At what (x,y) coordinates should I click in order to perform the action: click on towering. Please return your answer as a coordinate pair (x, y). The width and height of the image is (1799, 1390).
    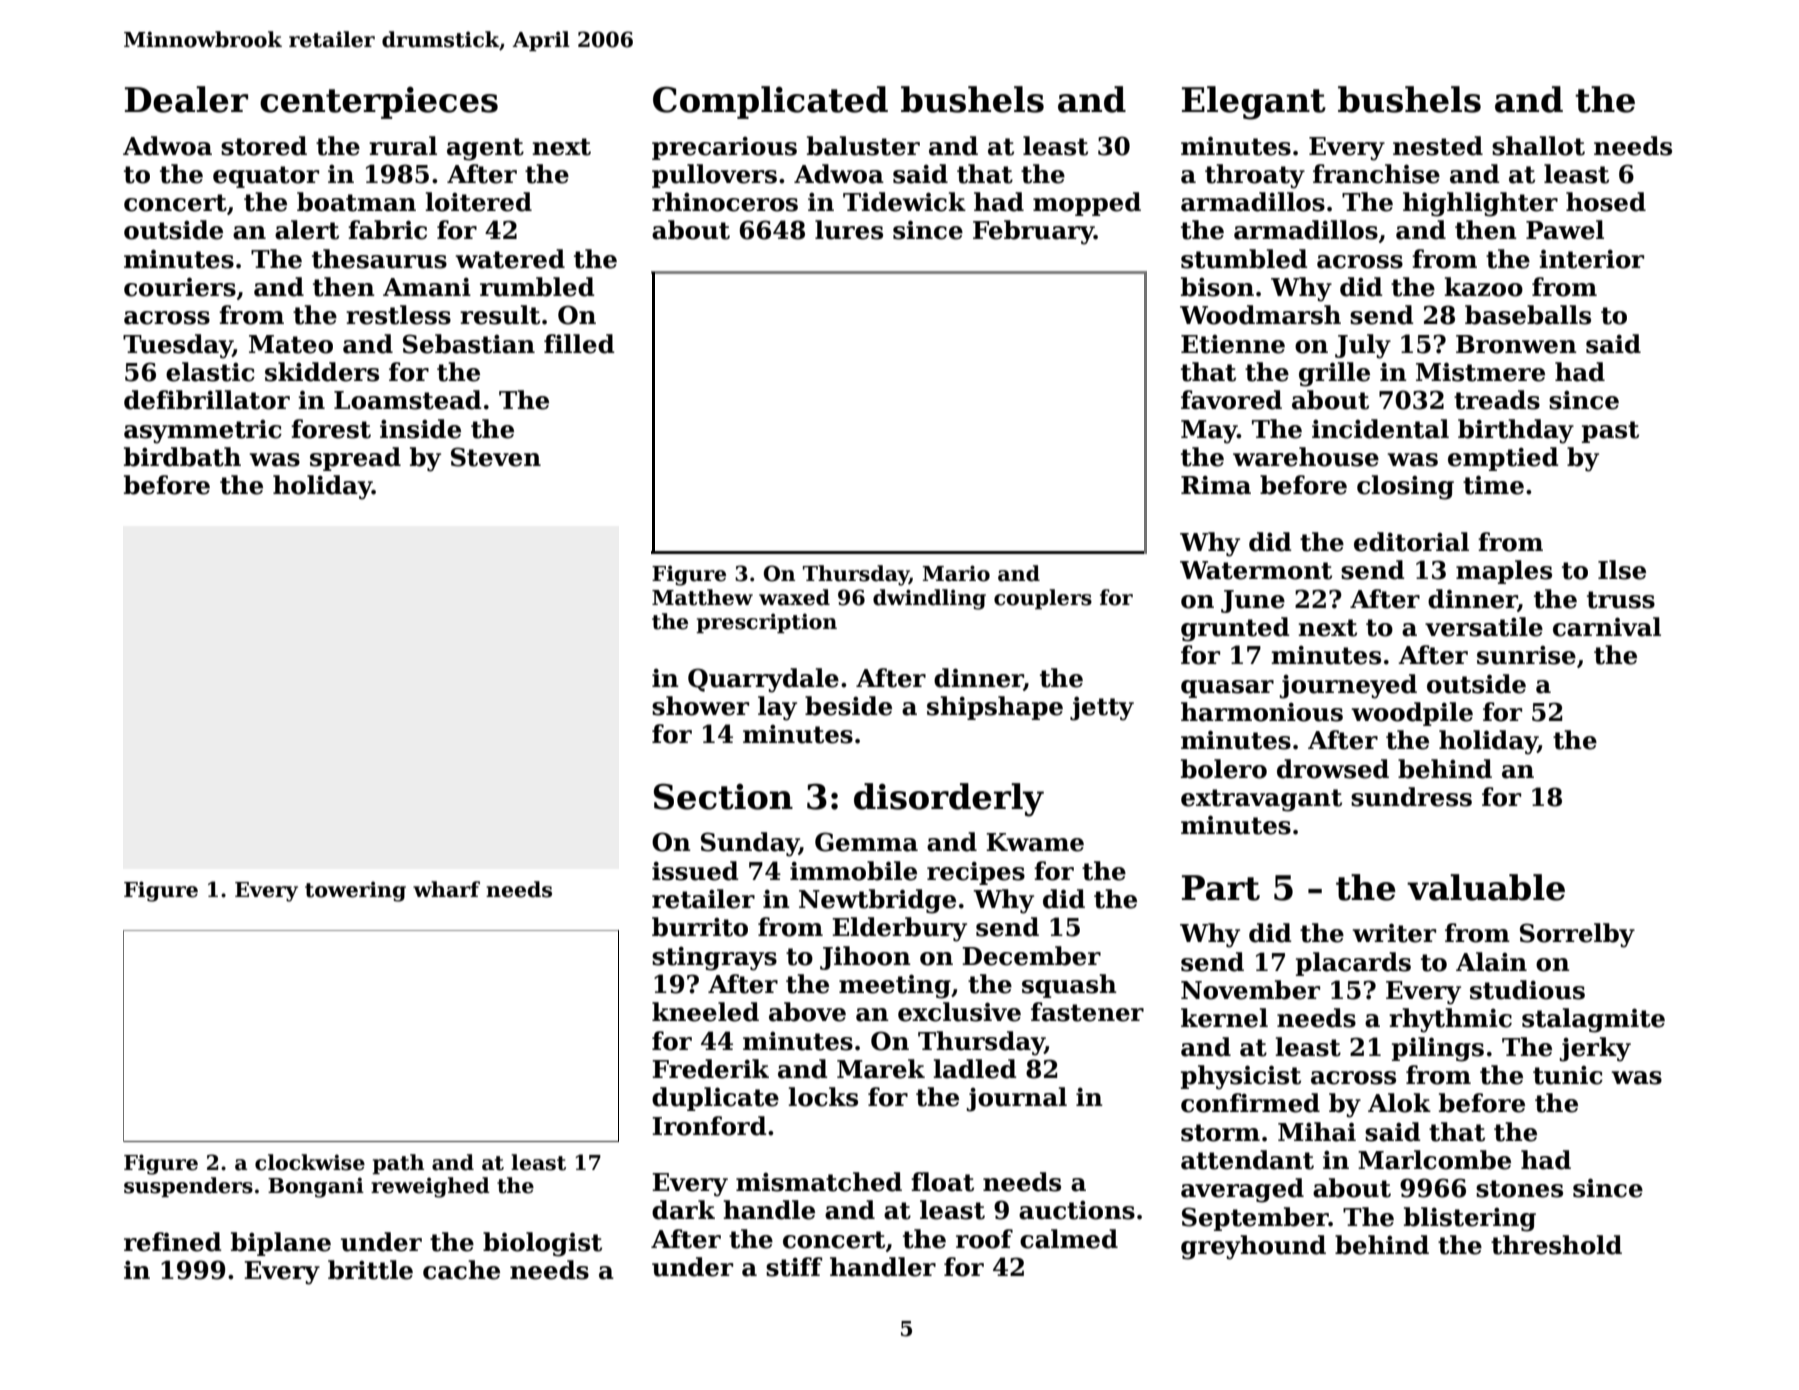
    Looking at the image, I should click on (355, 891).
